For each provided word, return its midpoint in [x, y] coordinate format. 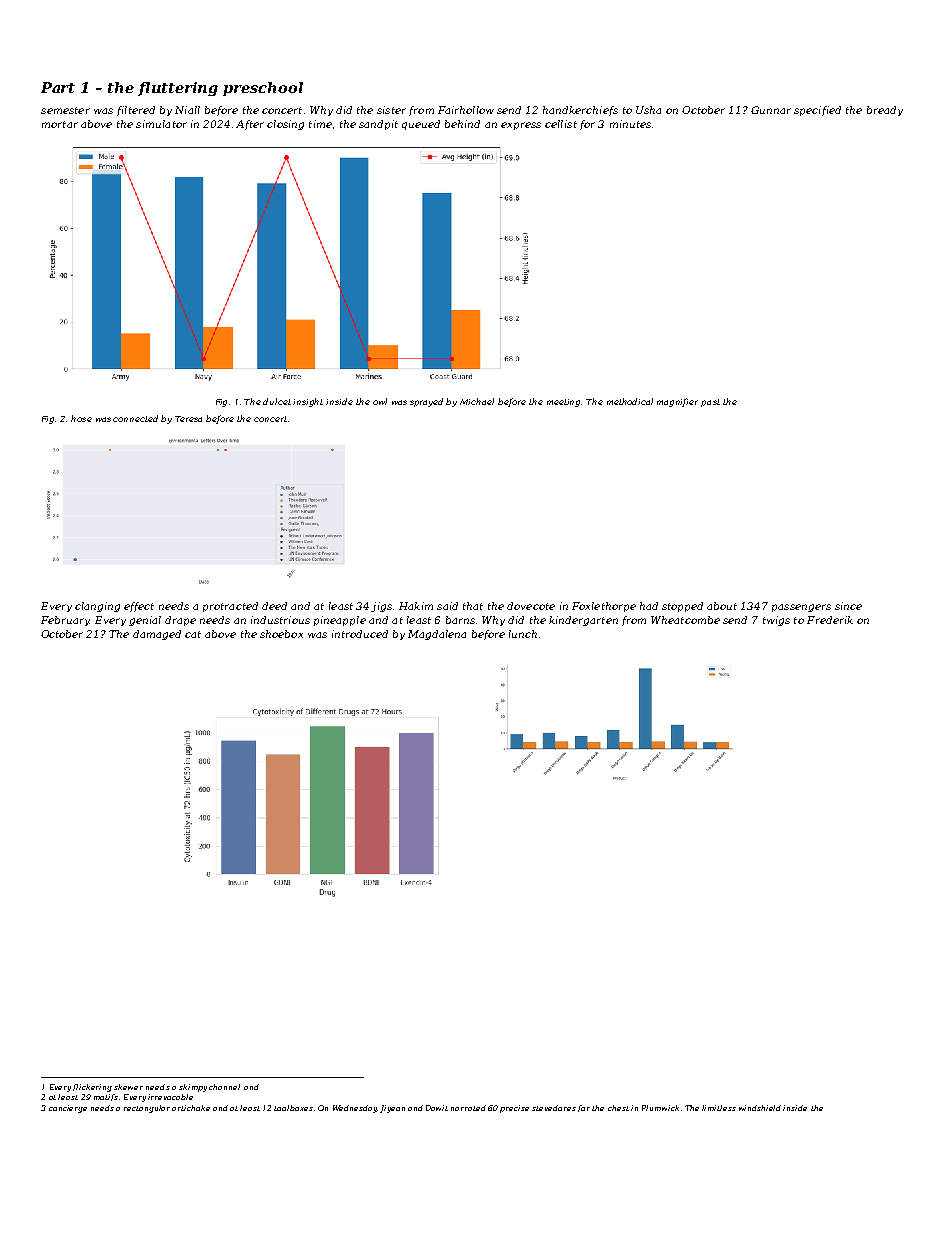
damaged [157, 635]
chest [618, 1108]
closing [285, 125]
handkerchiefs [580, 111]
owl [380, 401]
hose [81, 418]
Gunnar [771, 110]
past [710, 403]
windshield [760, 1108]
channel [224, 1087]
